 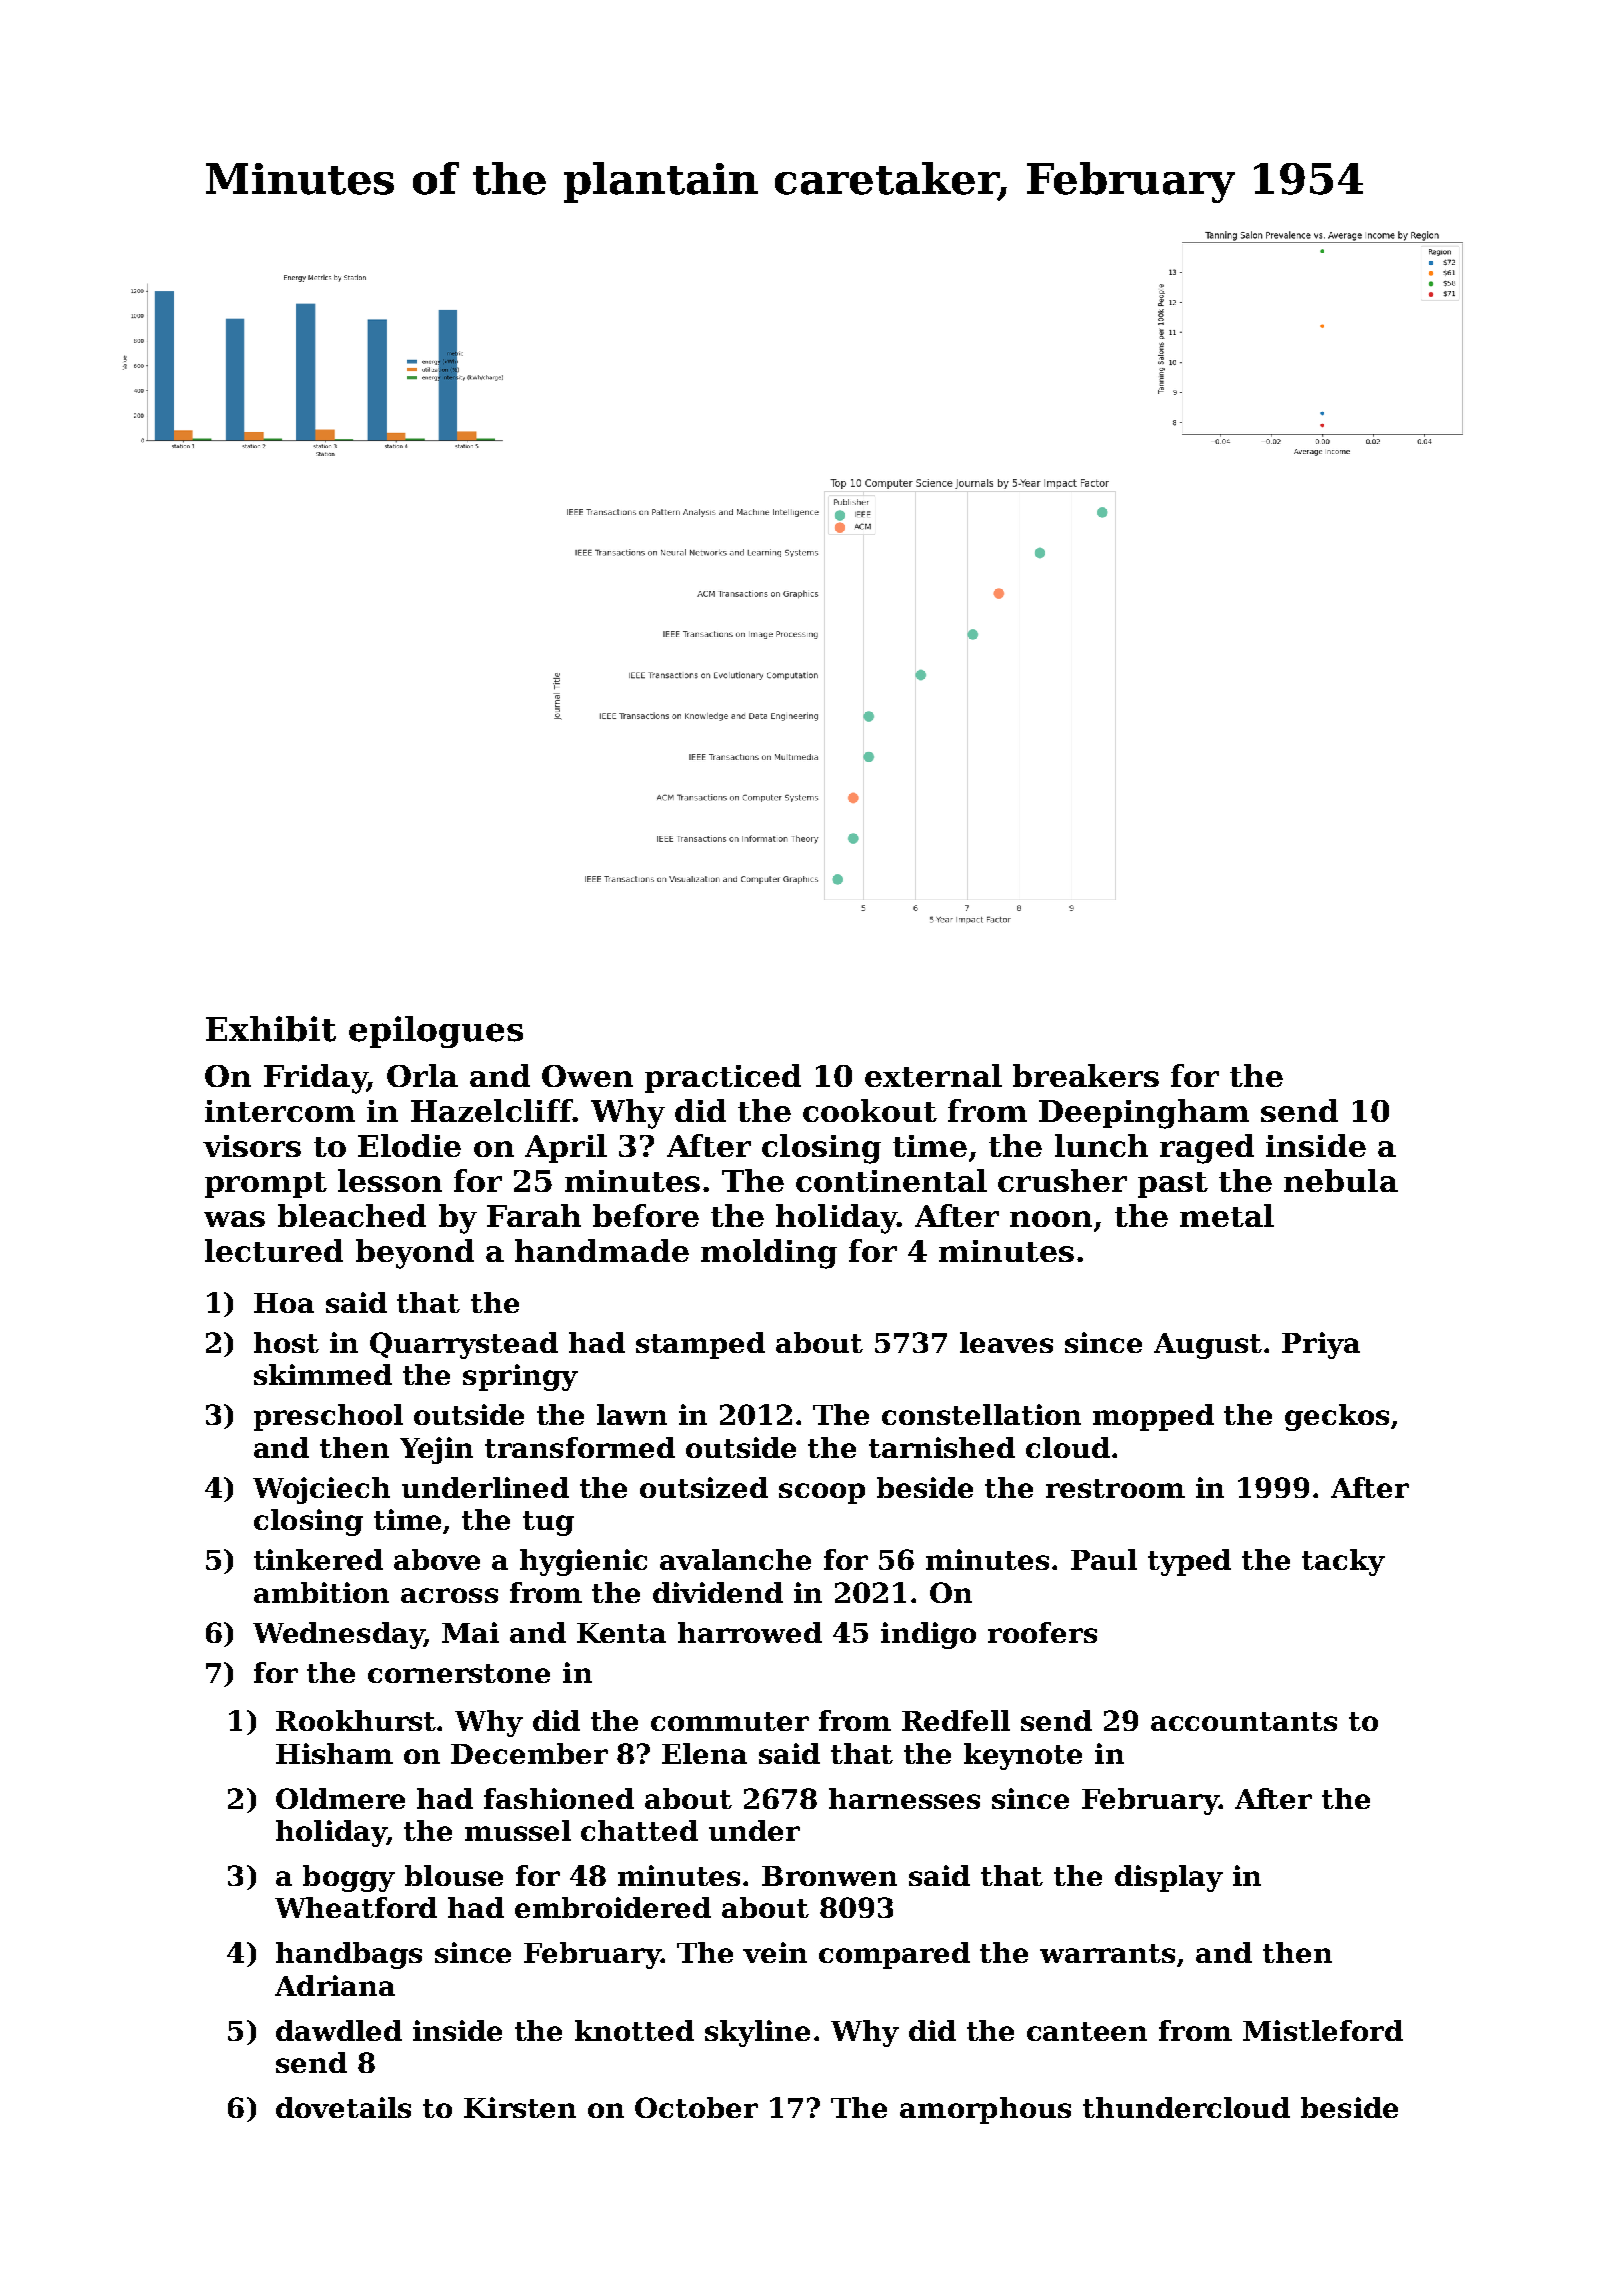 I want to click on practiced, so click(x=723, y=1078).
